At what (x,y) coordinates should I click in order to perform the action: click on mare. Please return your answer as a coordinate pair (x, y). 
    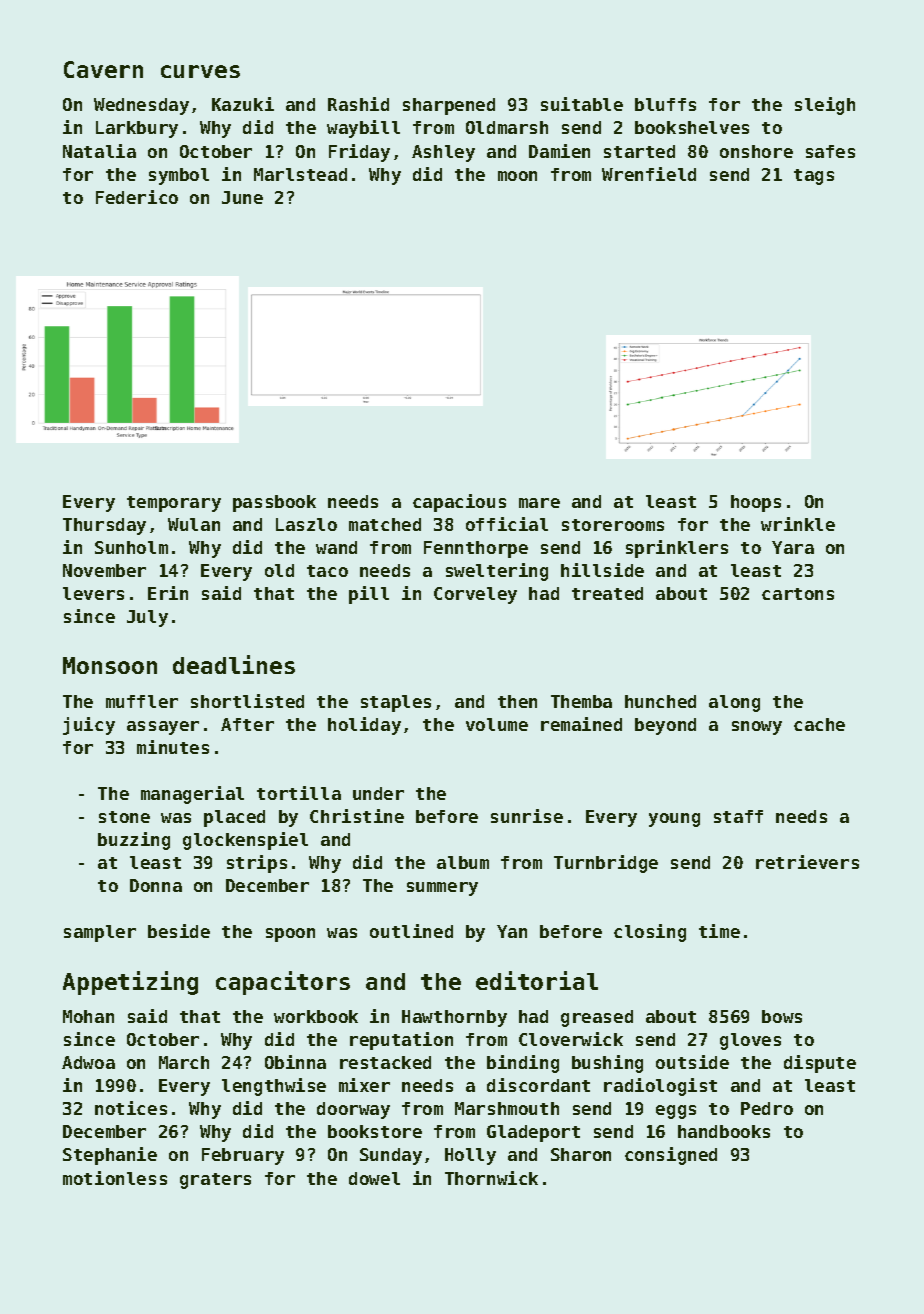
    Looking at the image, I should click on (539, 503).
